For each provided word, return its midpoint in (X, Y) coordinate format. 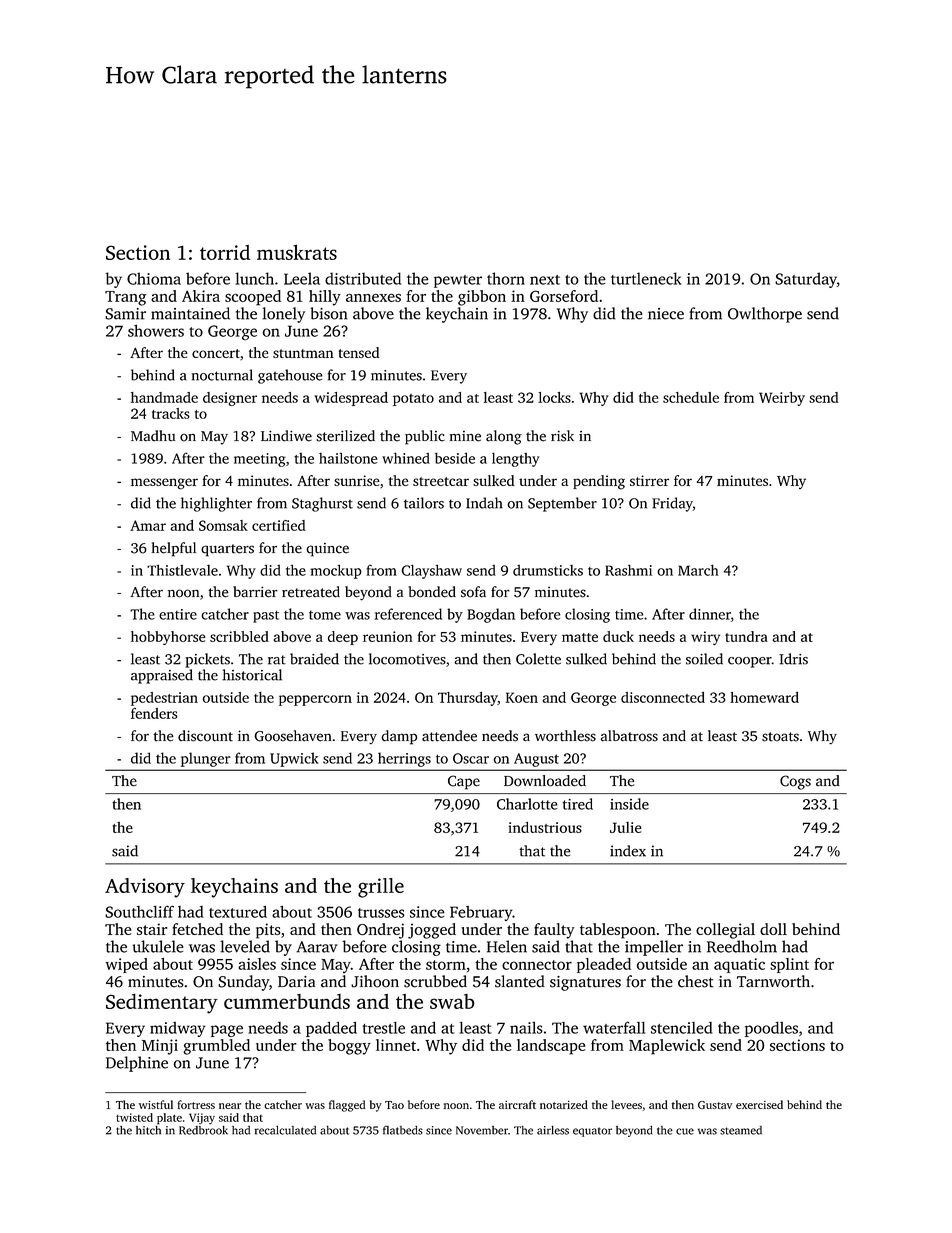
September (562, 504)
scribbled (239, 636)
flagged (347, 1106)
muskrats (297, 252)
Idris (793, 659)
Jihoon (375, 981)
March (698, 570)
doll (773, 929)
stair (152, 929)
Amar (148, 525)
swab (452, 1001)
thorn (506, 278)
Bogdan (491, 615)
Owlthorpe (765, 315)
